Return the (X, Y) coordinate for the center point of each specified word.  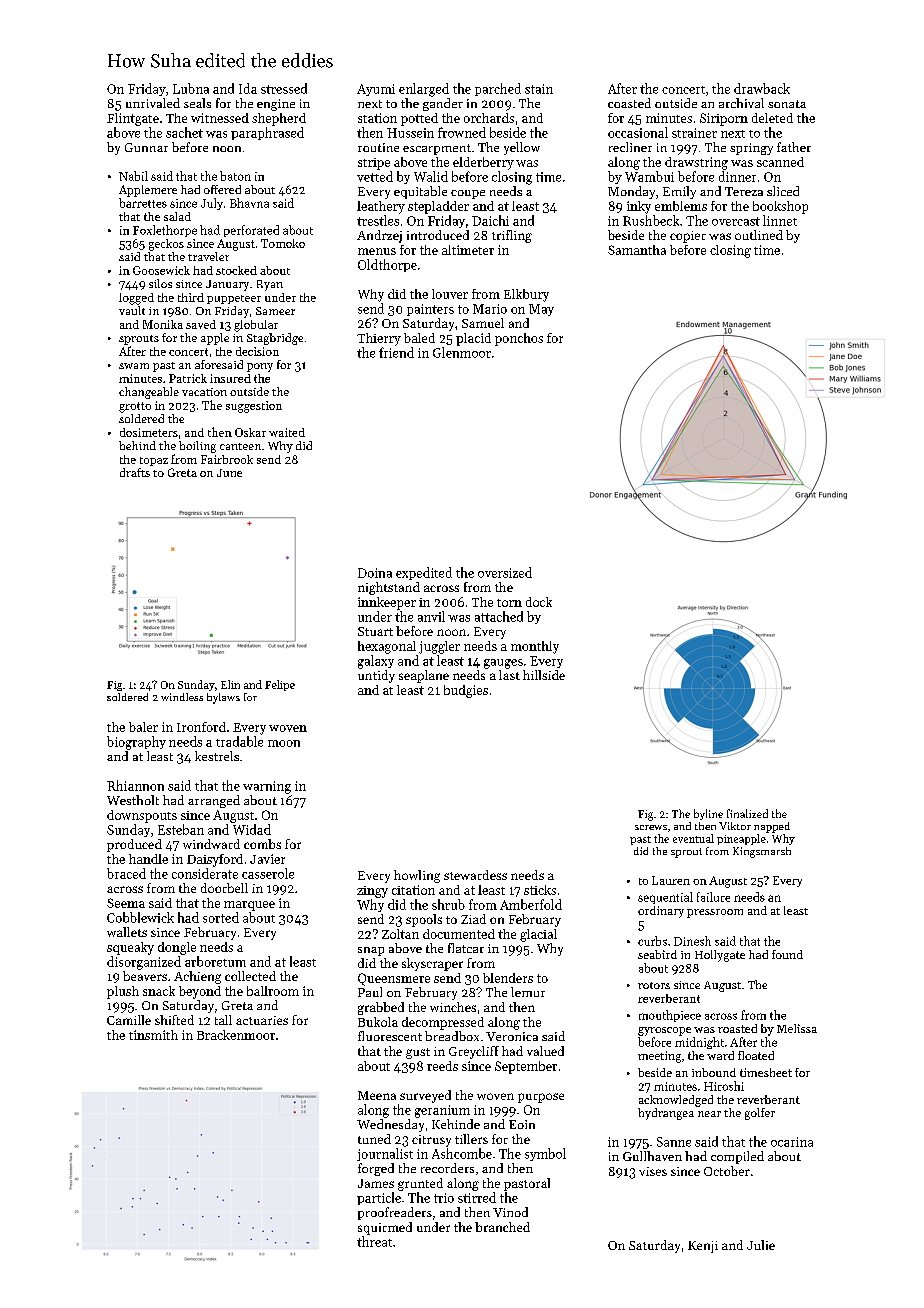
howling (417, 876)
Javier (267, 859)
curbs (652, 941)
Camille (129, 1020)
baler (143, 727)
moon (284, 743)
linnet (780, 220)
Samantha (637, 250)
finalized (747, 813)
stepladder (438, 207)
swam (134, 366)
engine (276, 105)
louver (450, 294)
